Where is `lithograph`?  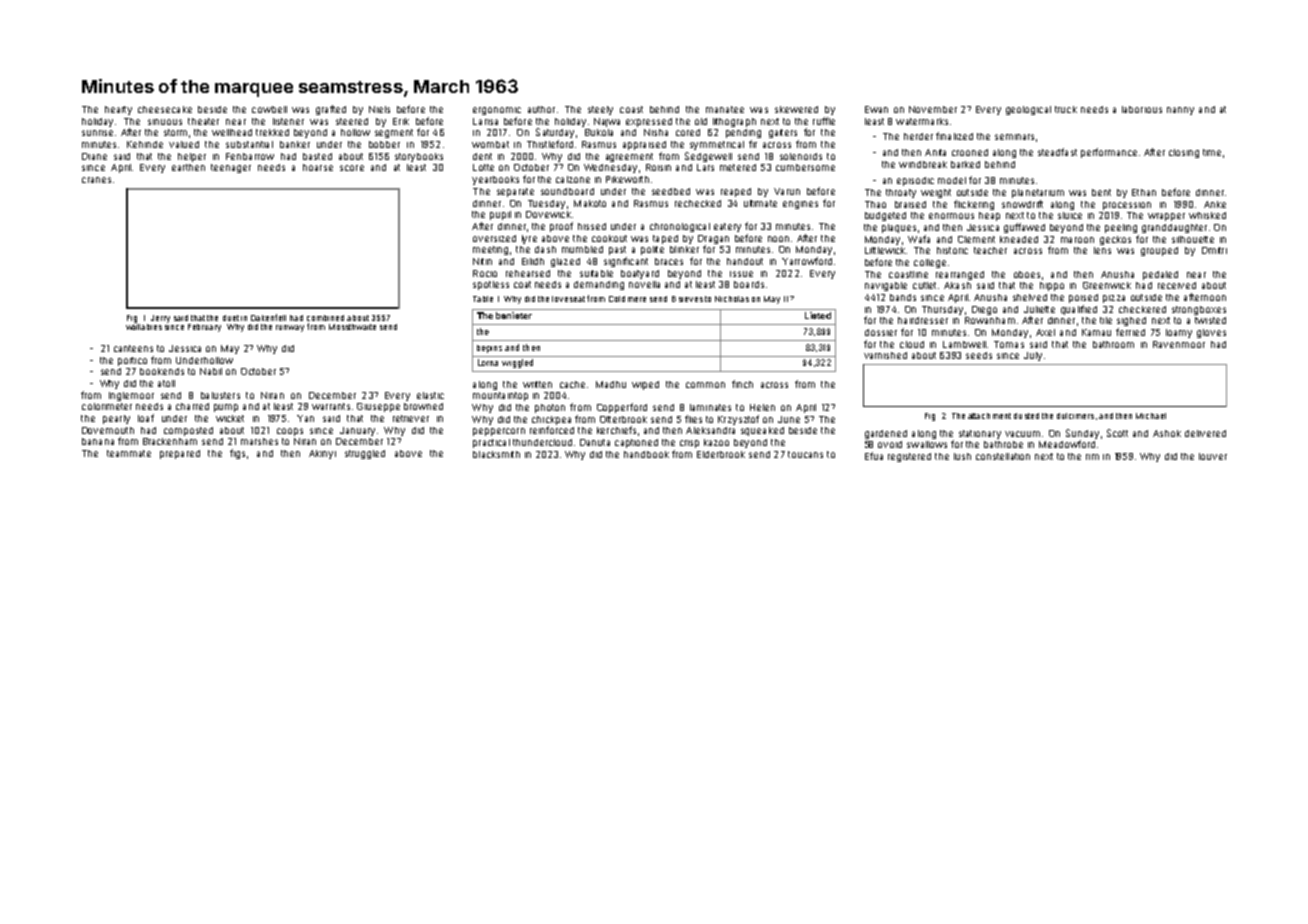
lithograph is located at coordinates (734, 122).
